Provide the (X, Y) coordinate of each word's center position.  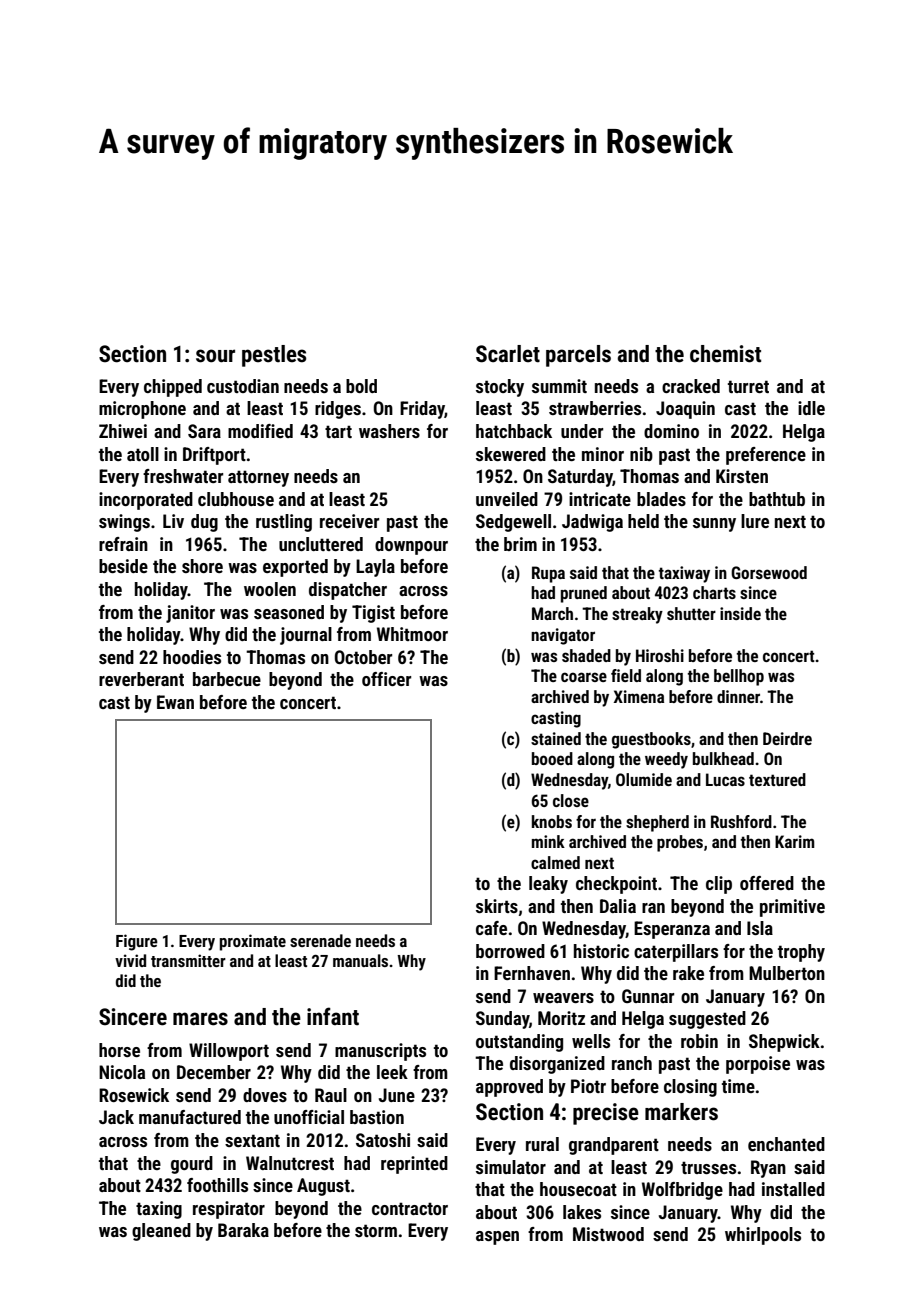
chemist (725, 354)
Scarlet (508, 354)
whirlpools (763, 1236)
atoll (143, 454)
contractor (410, 1208)
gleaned (161, 1232)
